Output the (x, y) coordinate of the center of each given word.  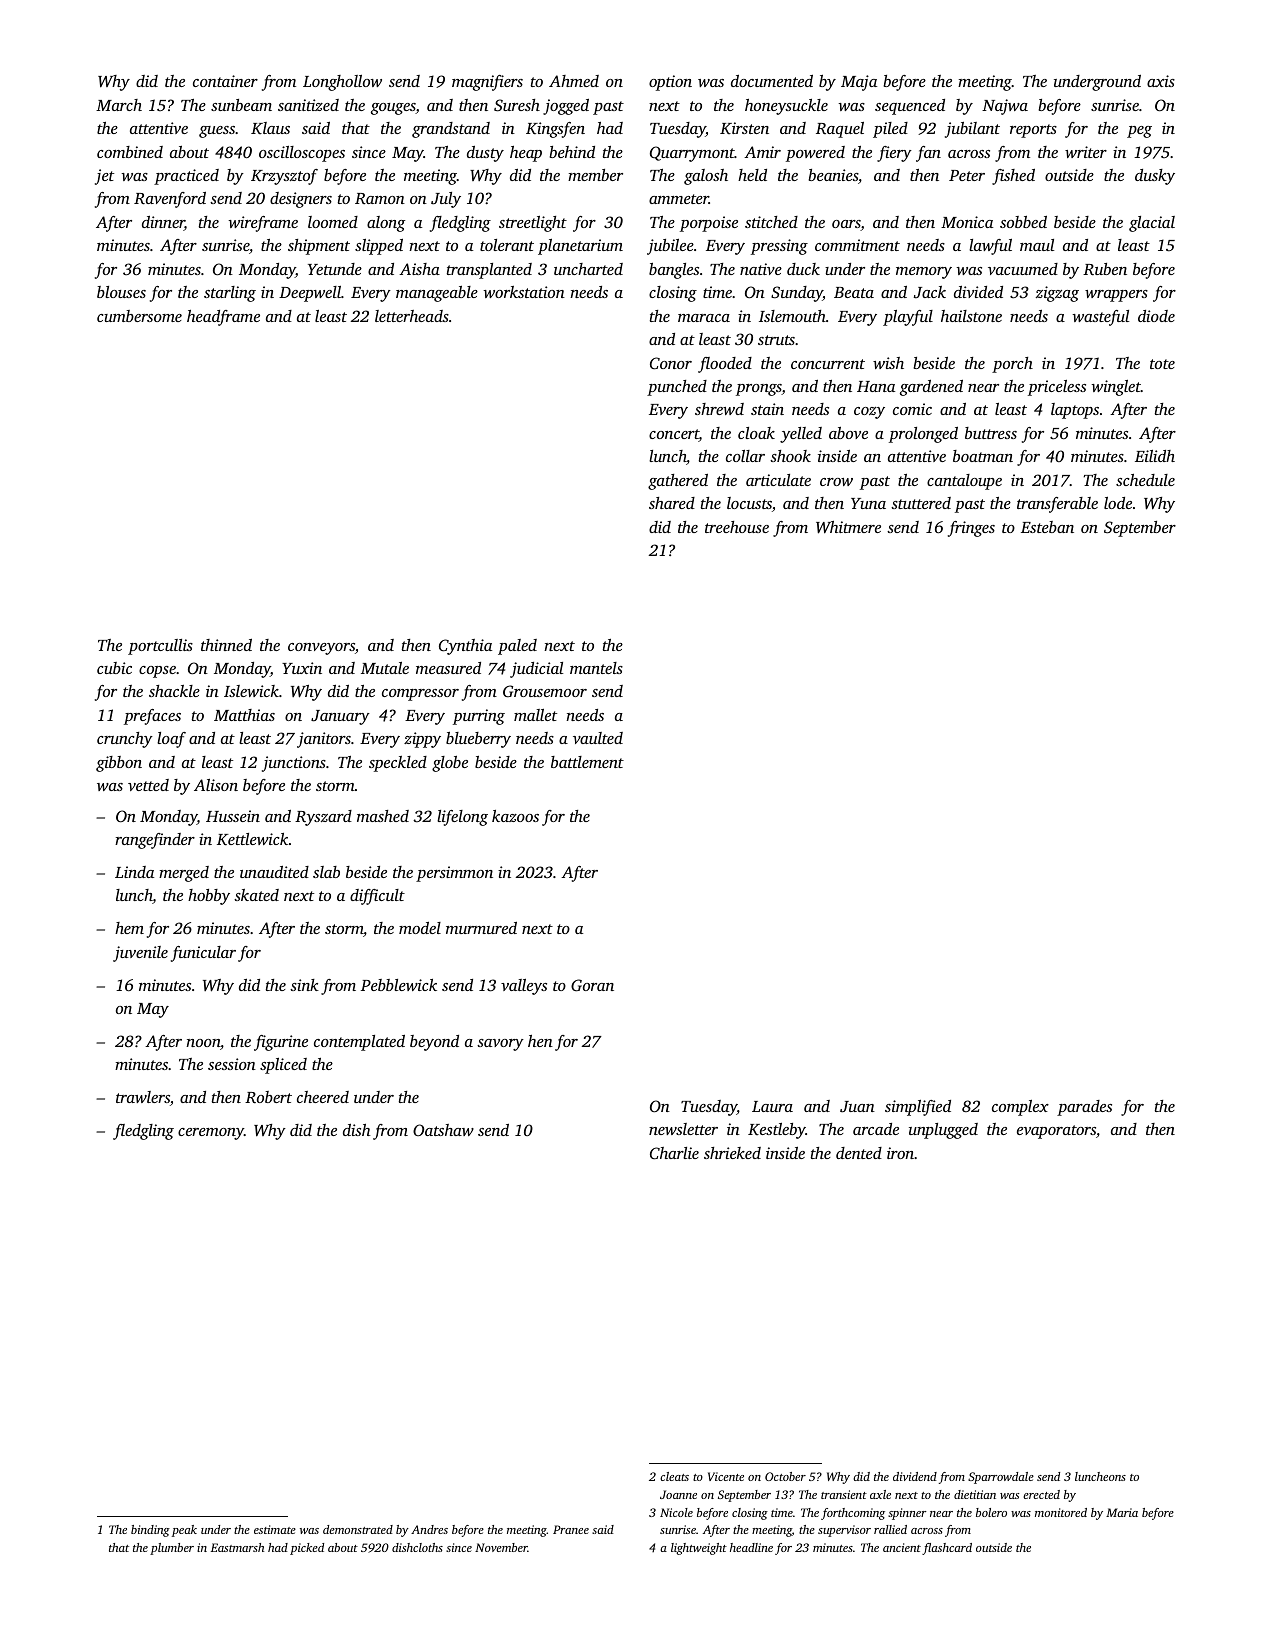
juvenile (140, 954)
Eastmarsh (237, 1547)
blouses (121, 292)
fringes (971, 529)
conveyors (321, 649)
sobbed (1023, 222)
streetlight (533, 224)
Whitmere (848, 527)
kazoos (515, 816)
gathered (678, 482)
